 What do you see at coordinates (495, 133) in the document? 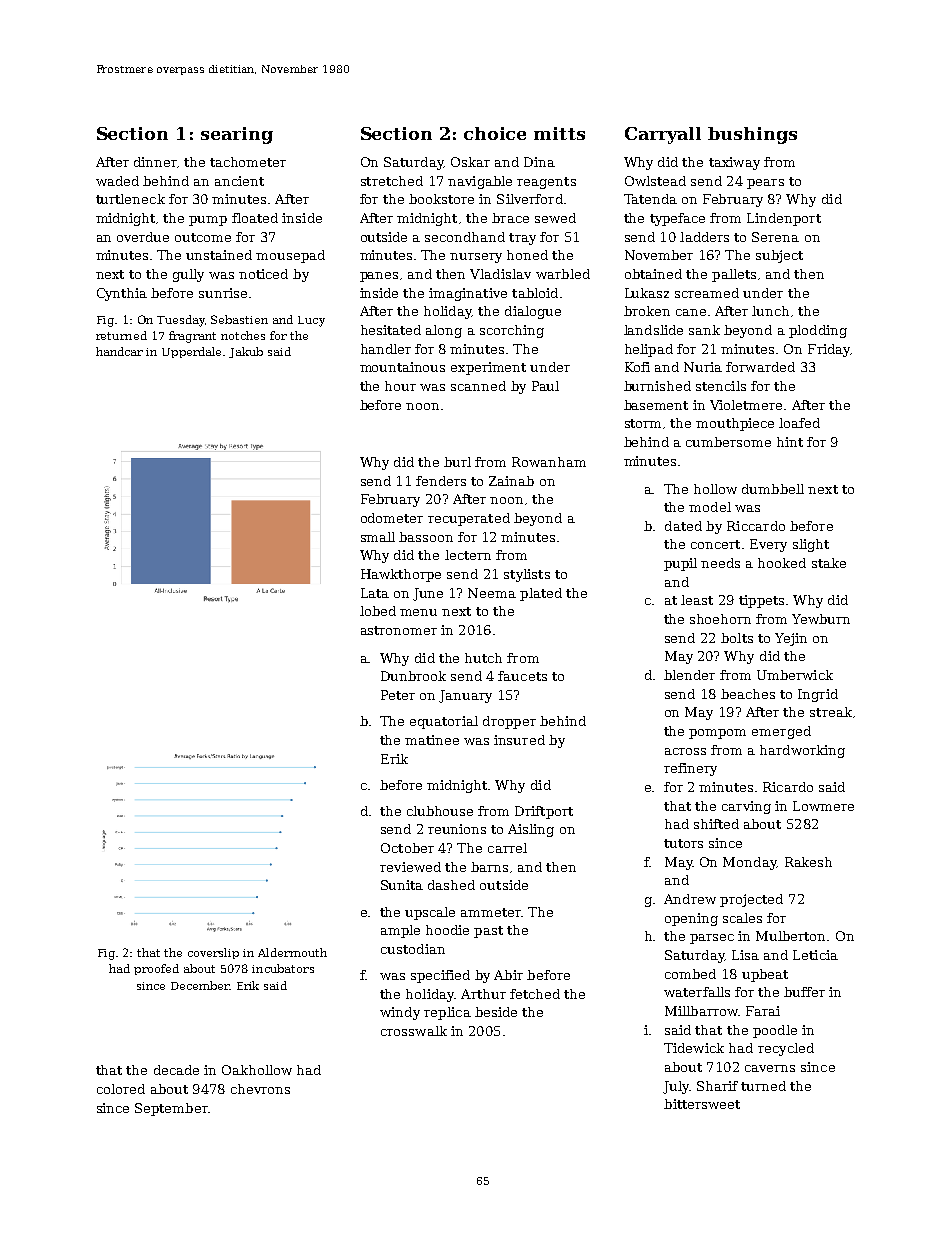
I see `choice` at bounding box center [495, 133].
